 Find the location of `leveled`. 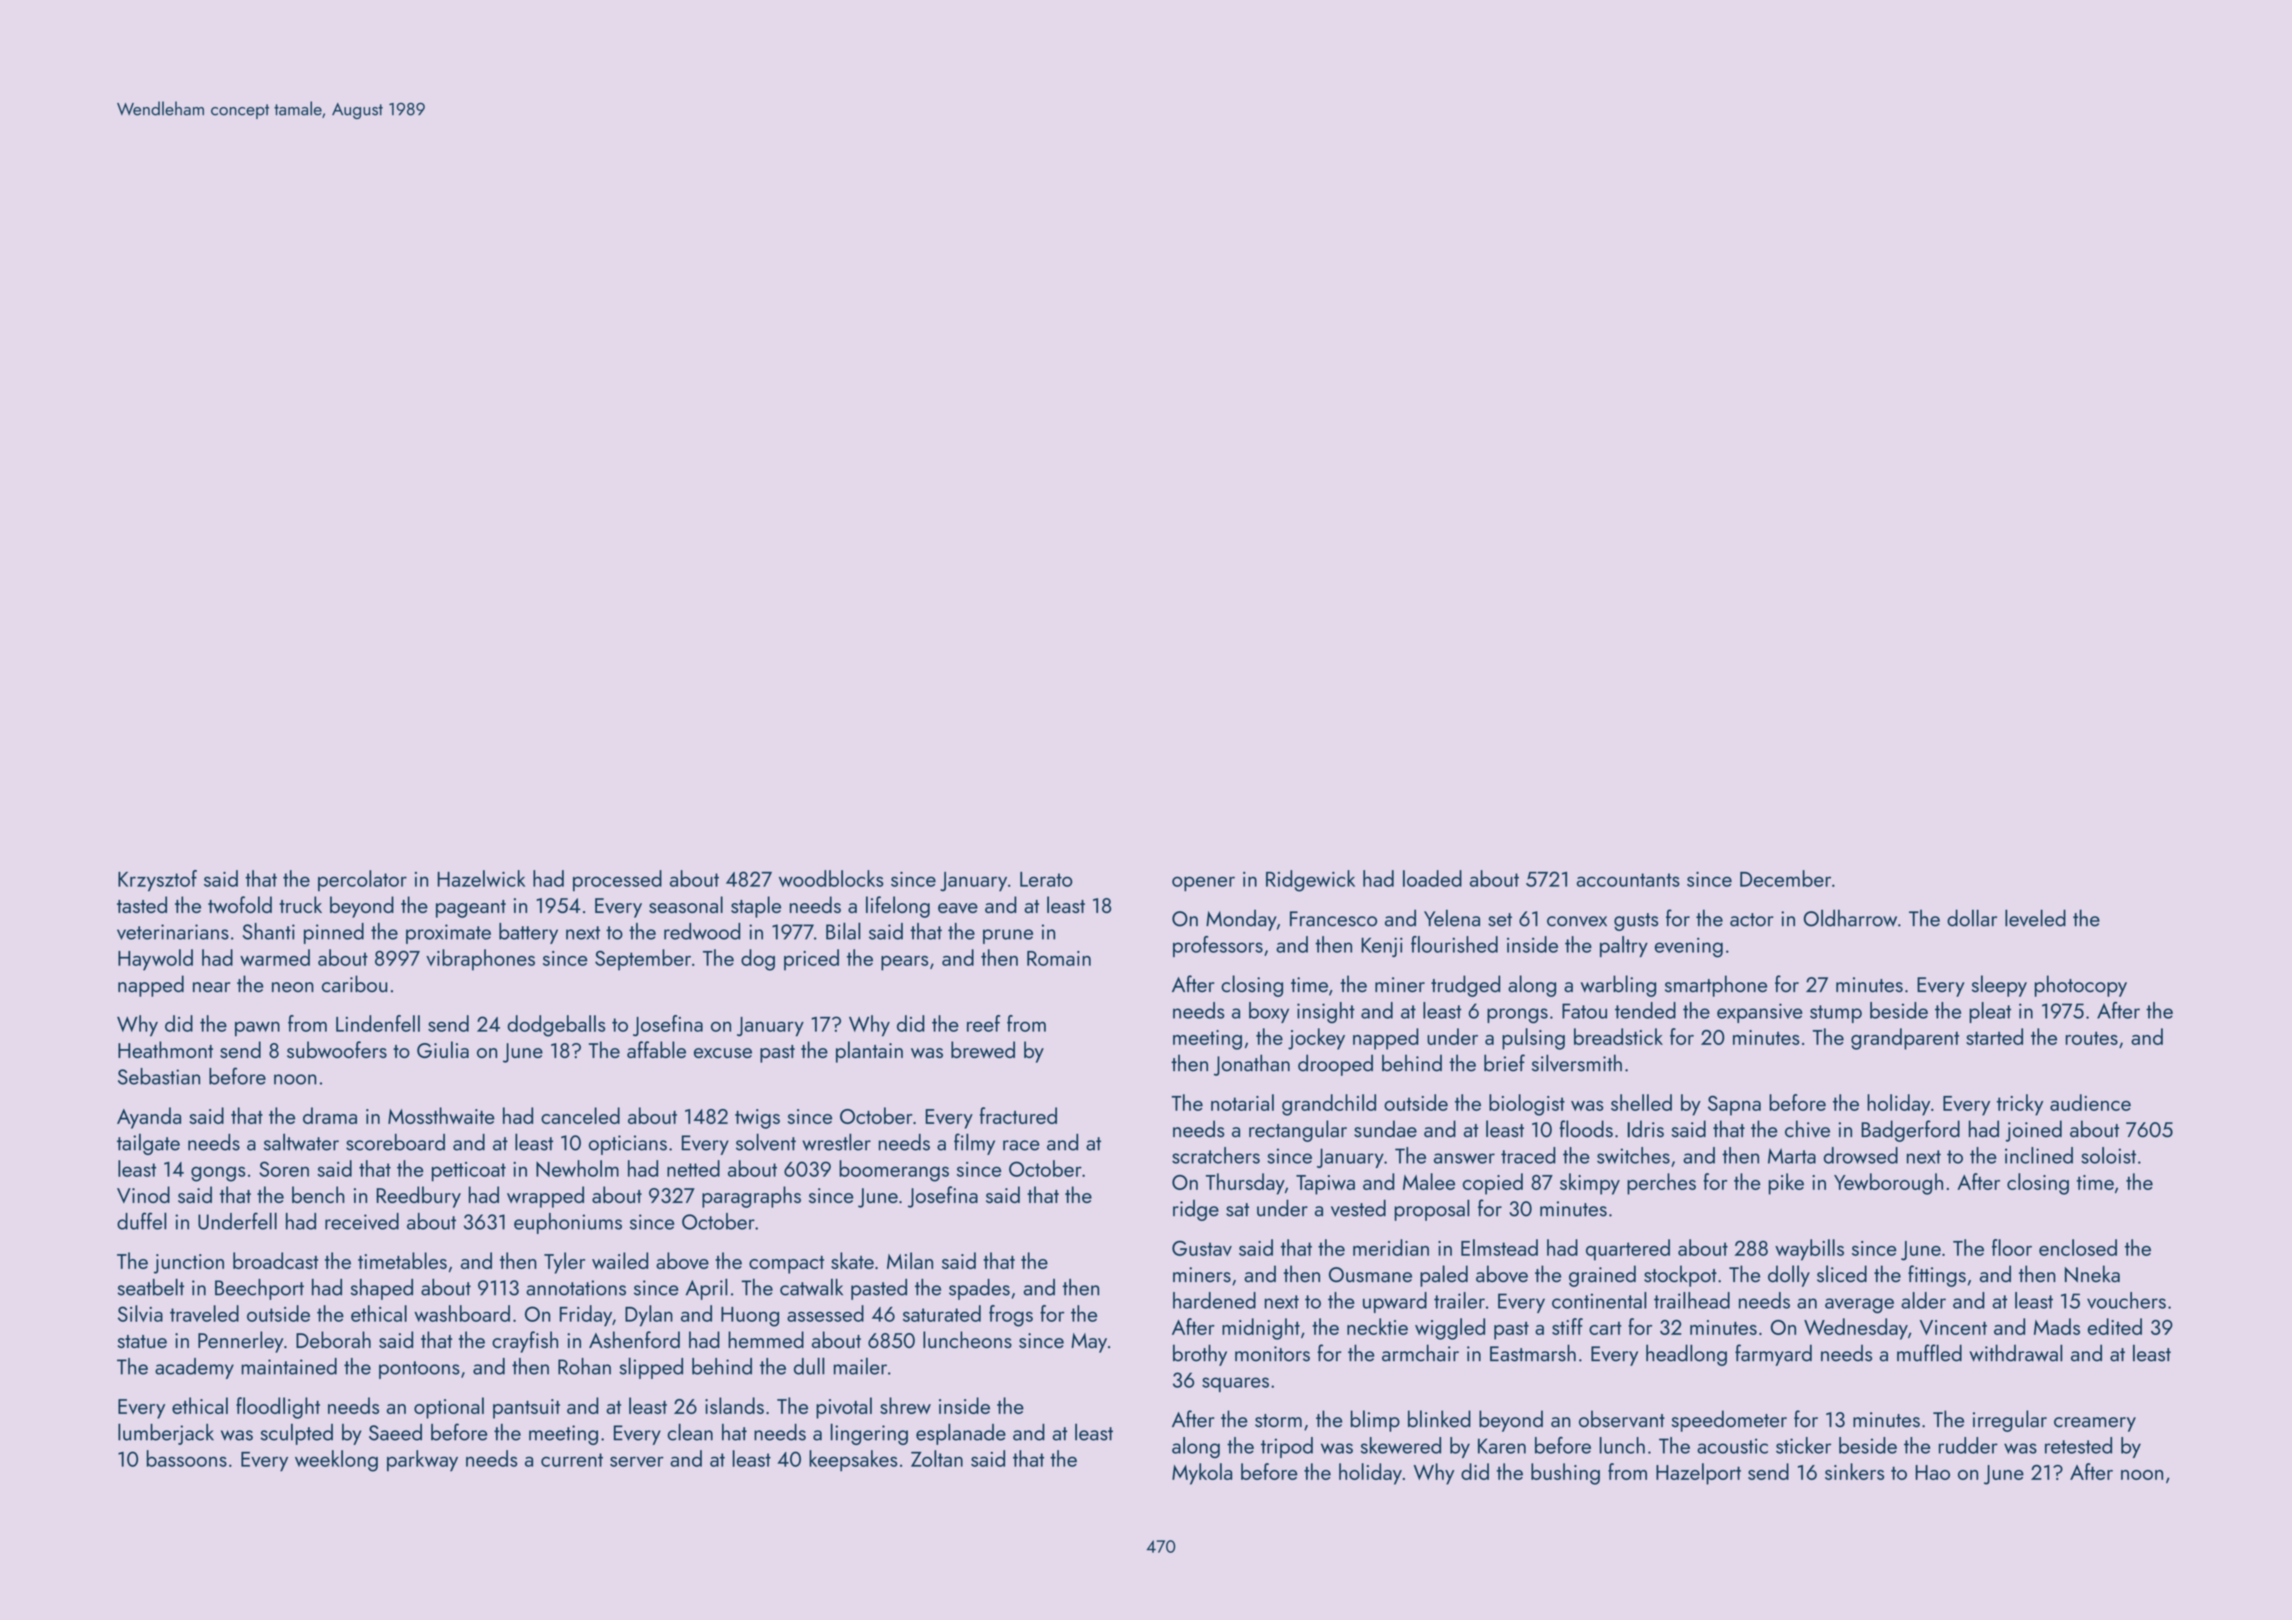

leveled is located at coordinates (2035, 918).
